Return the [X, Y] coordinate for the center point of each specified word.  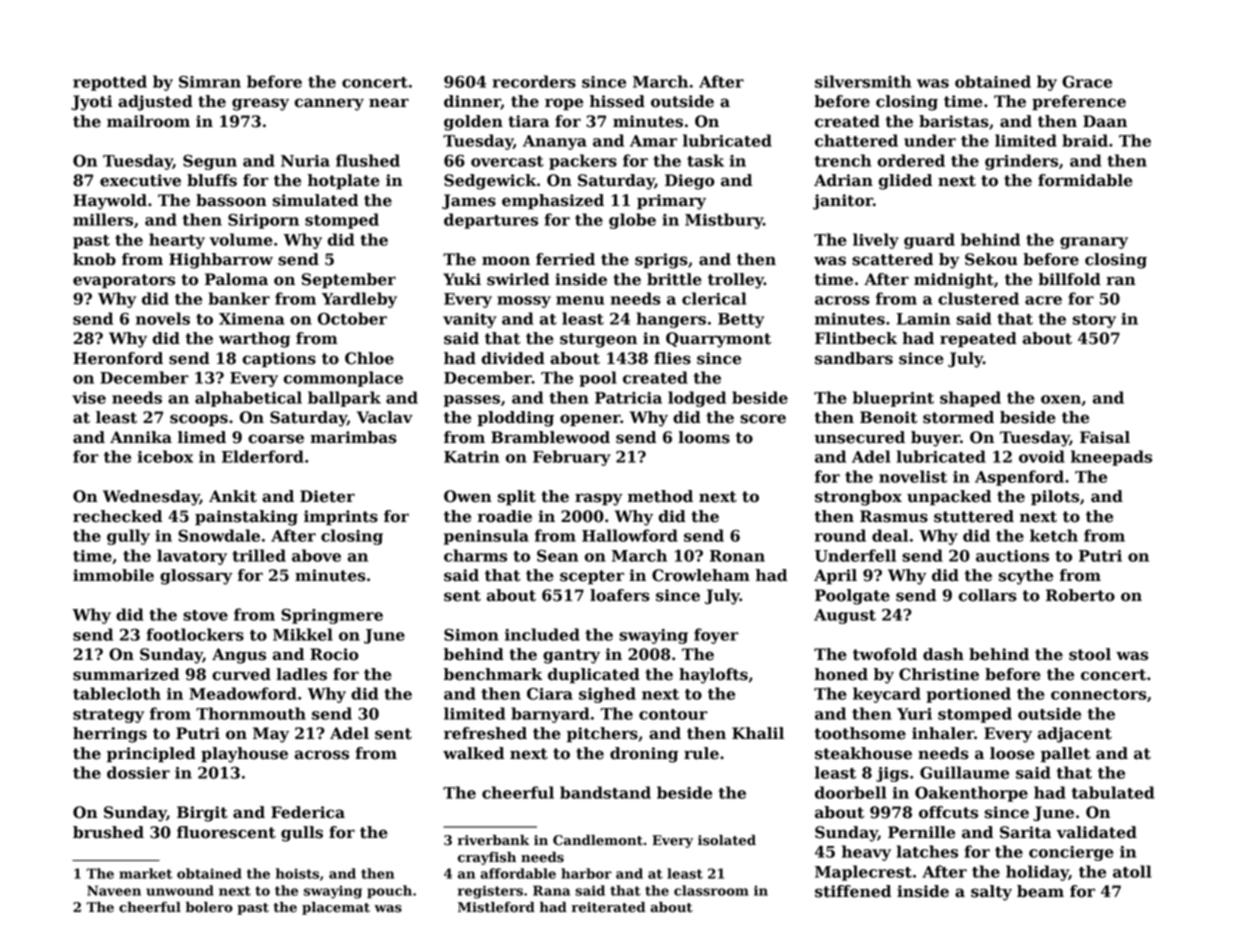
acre [1043, 300]
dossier [138, 772]
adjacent [1075, 735]
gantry [571, 656]
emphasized [553, 201]
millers [103, 219]
